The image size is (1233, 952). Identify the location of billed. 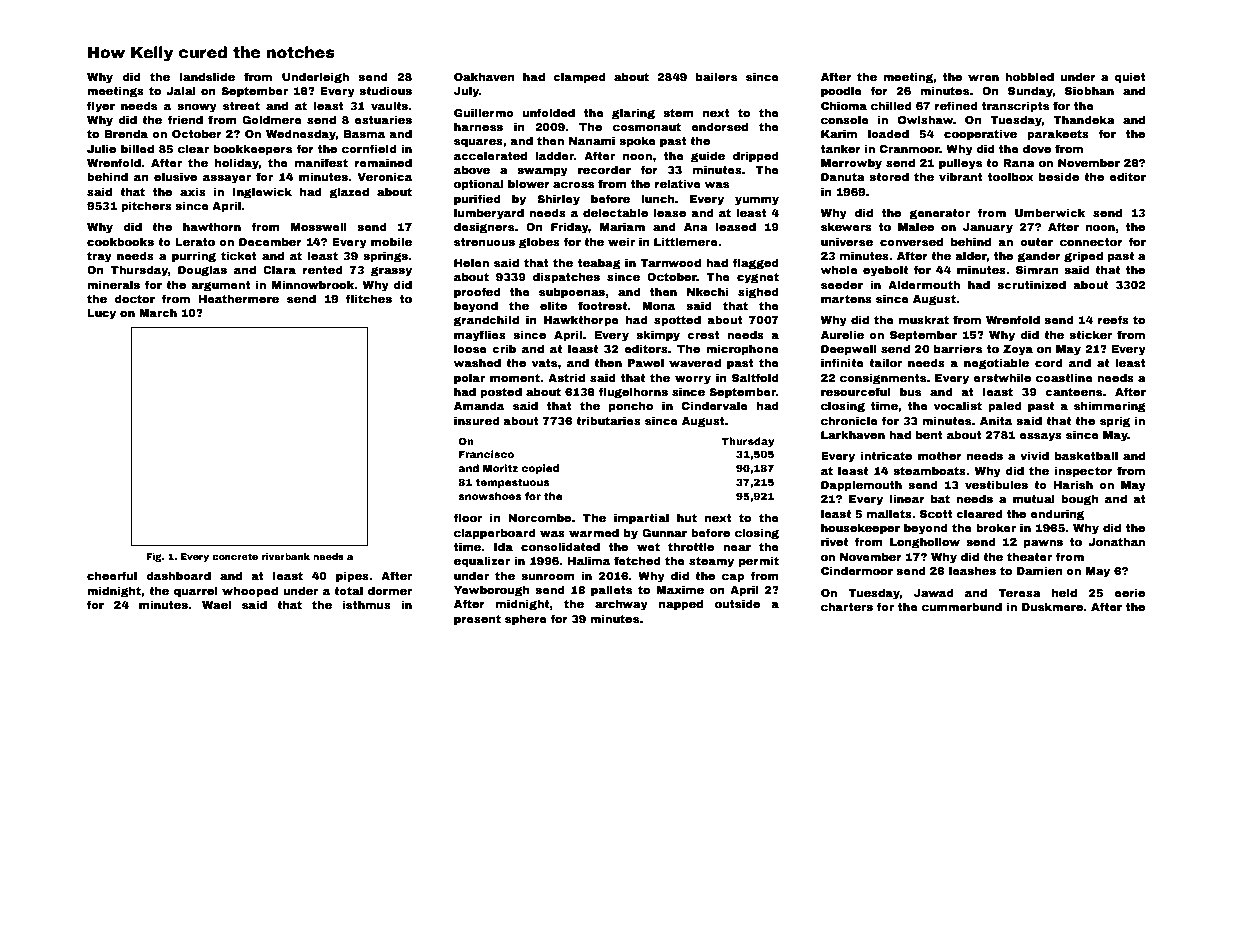
(137, 148).
